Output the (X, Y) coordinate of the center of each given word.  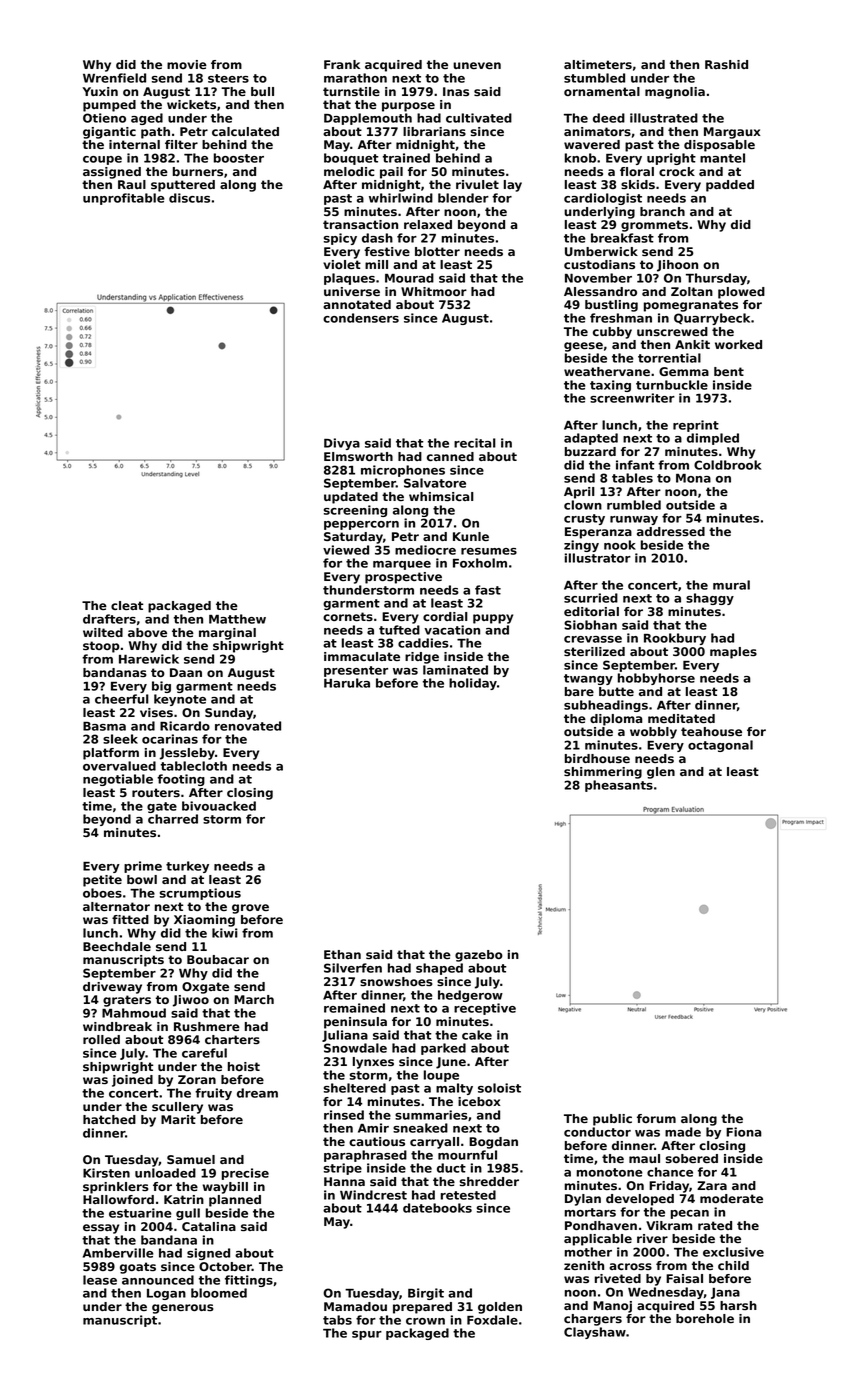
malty (454, 1089)
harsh (738, 1305)
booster (239, 158)
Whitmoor (434, 291)
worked (738, 344)
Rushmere (207, 1026)
